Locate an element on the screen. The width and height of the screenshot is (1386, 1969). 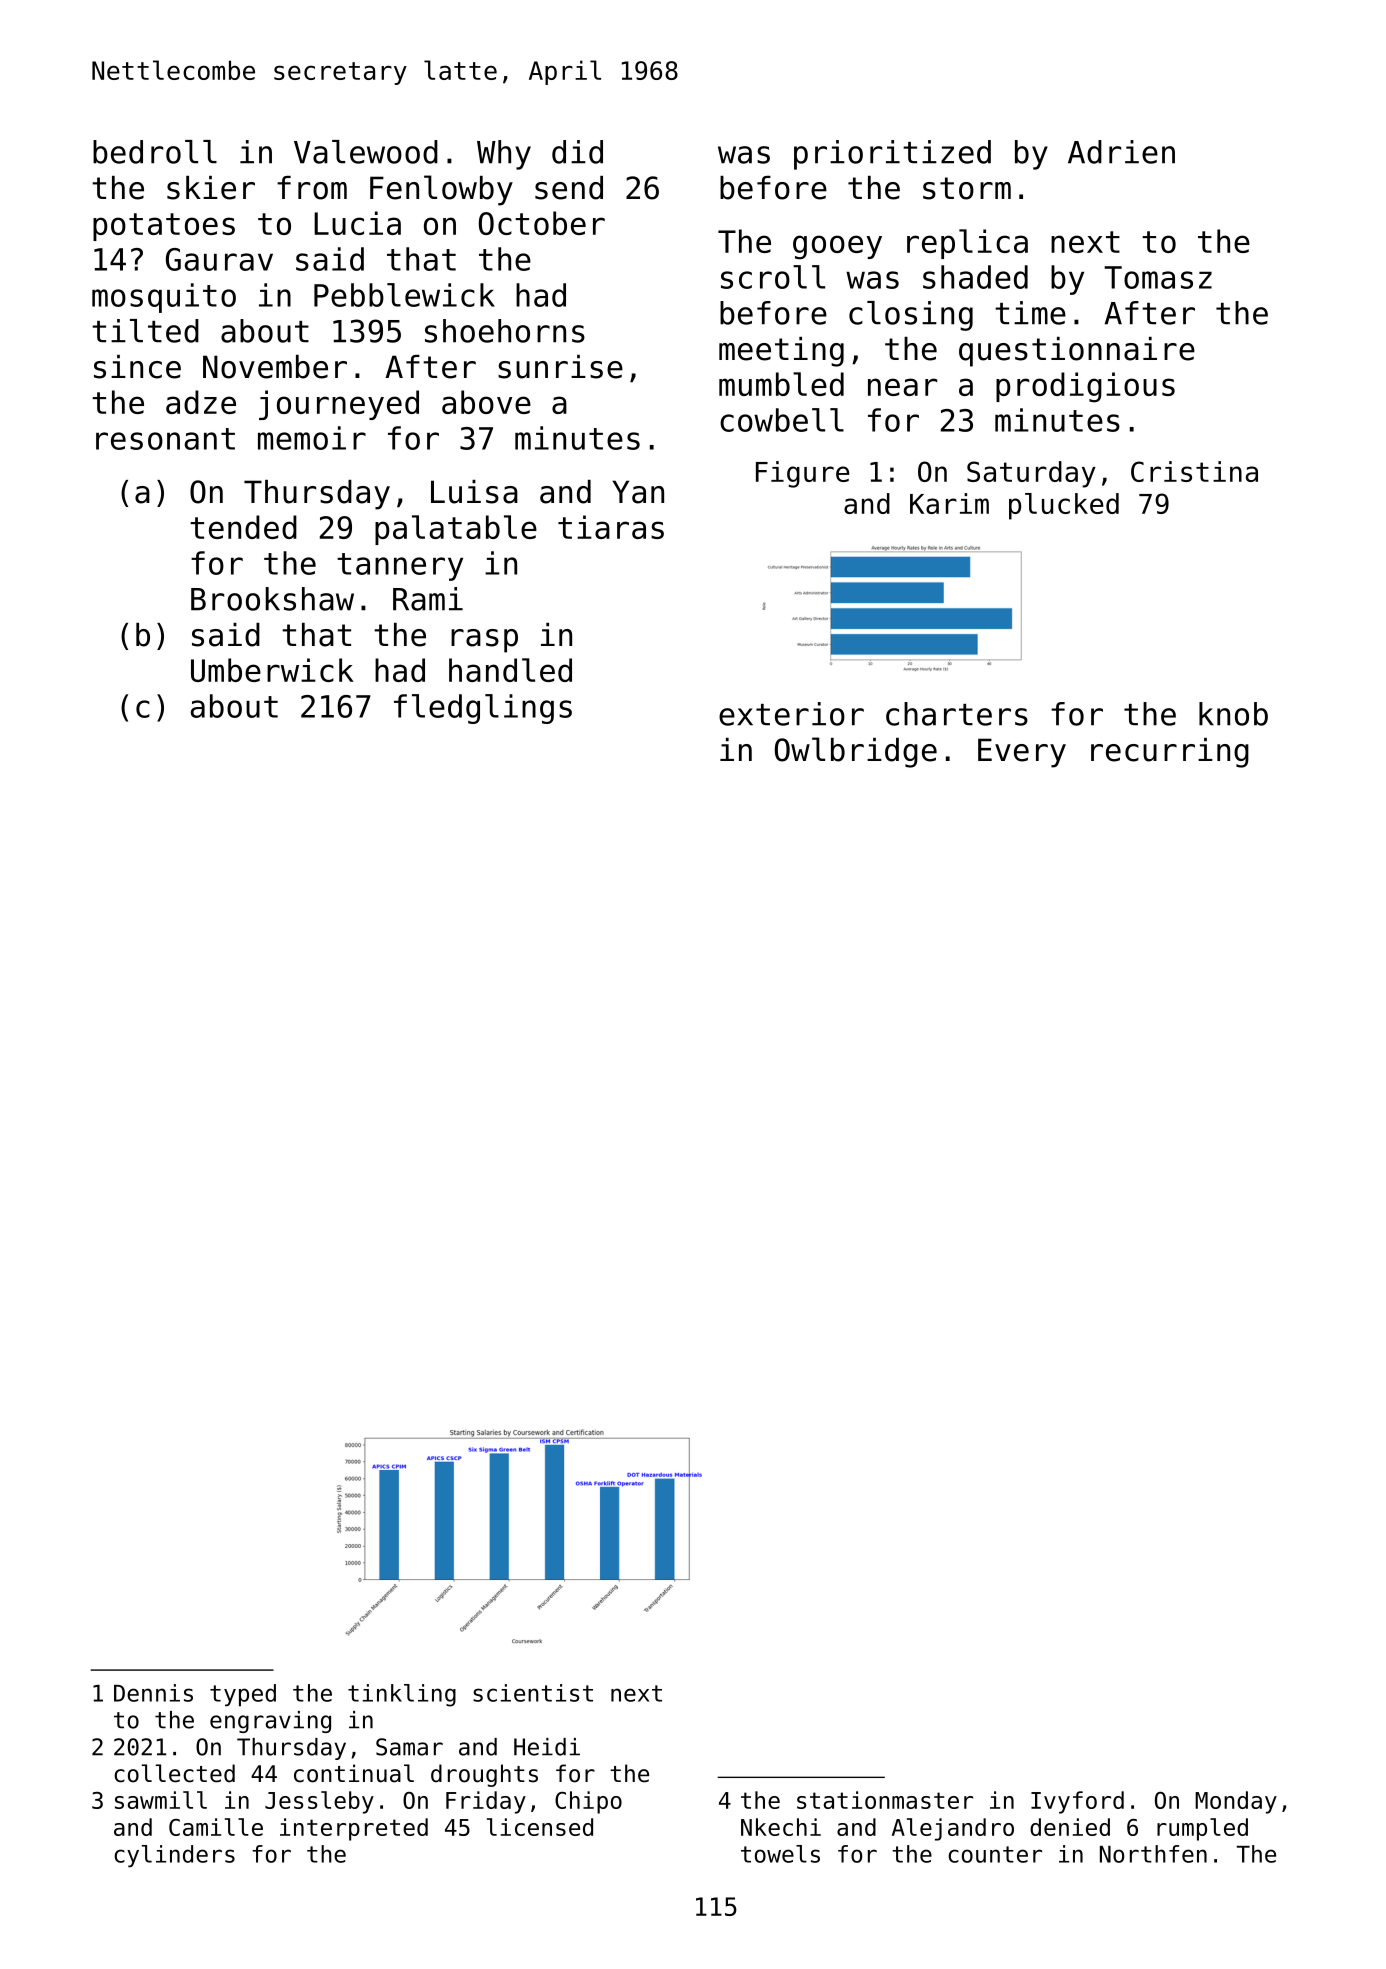
Valewood is located at coordinates (366, 152).
